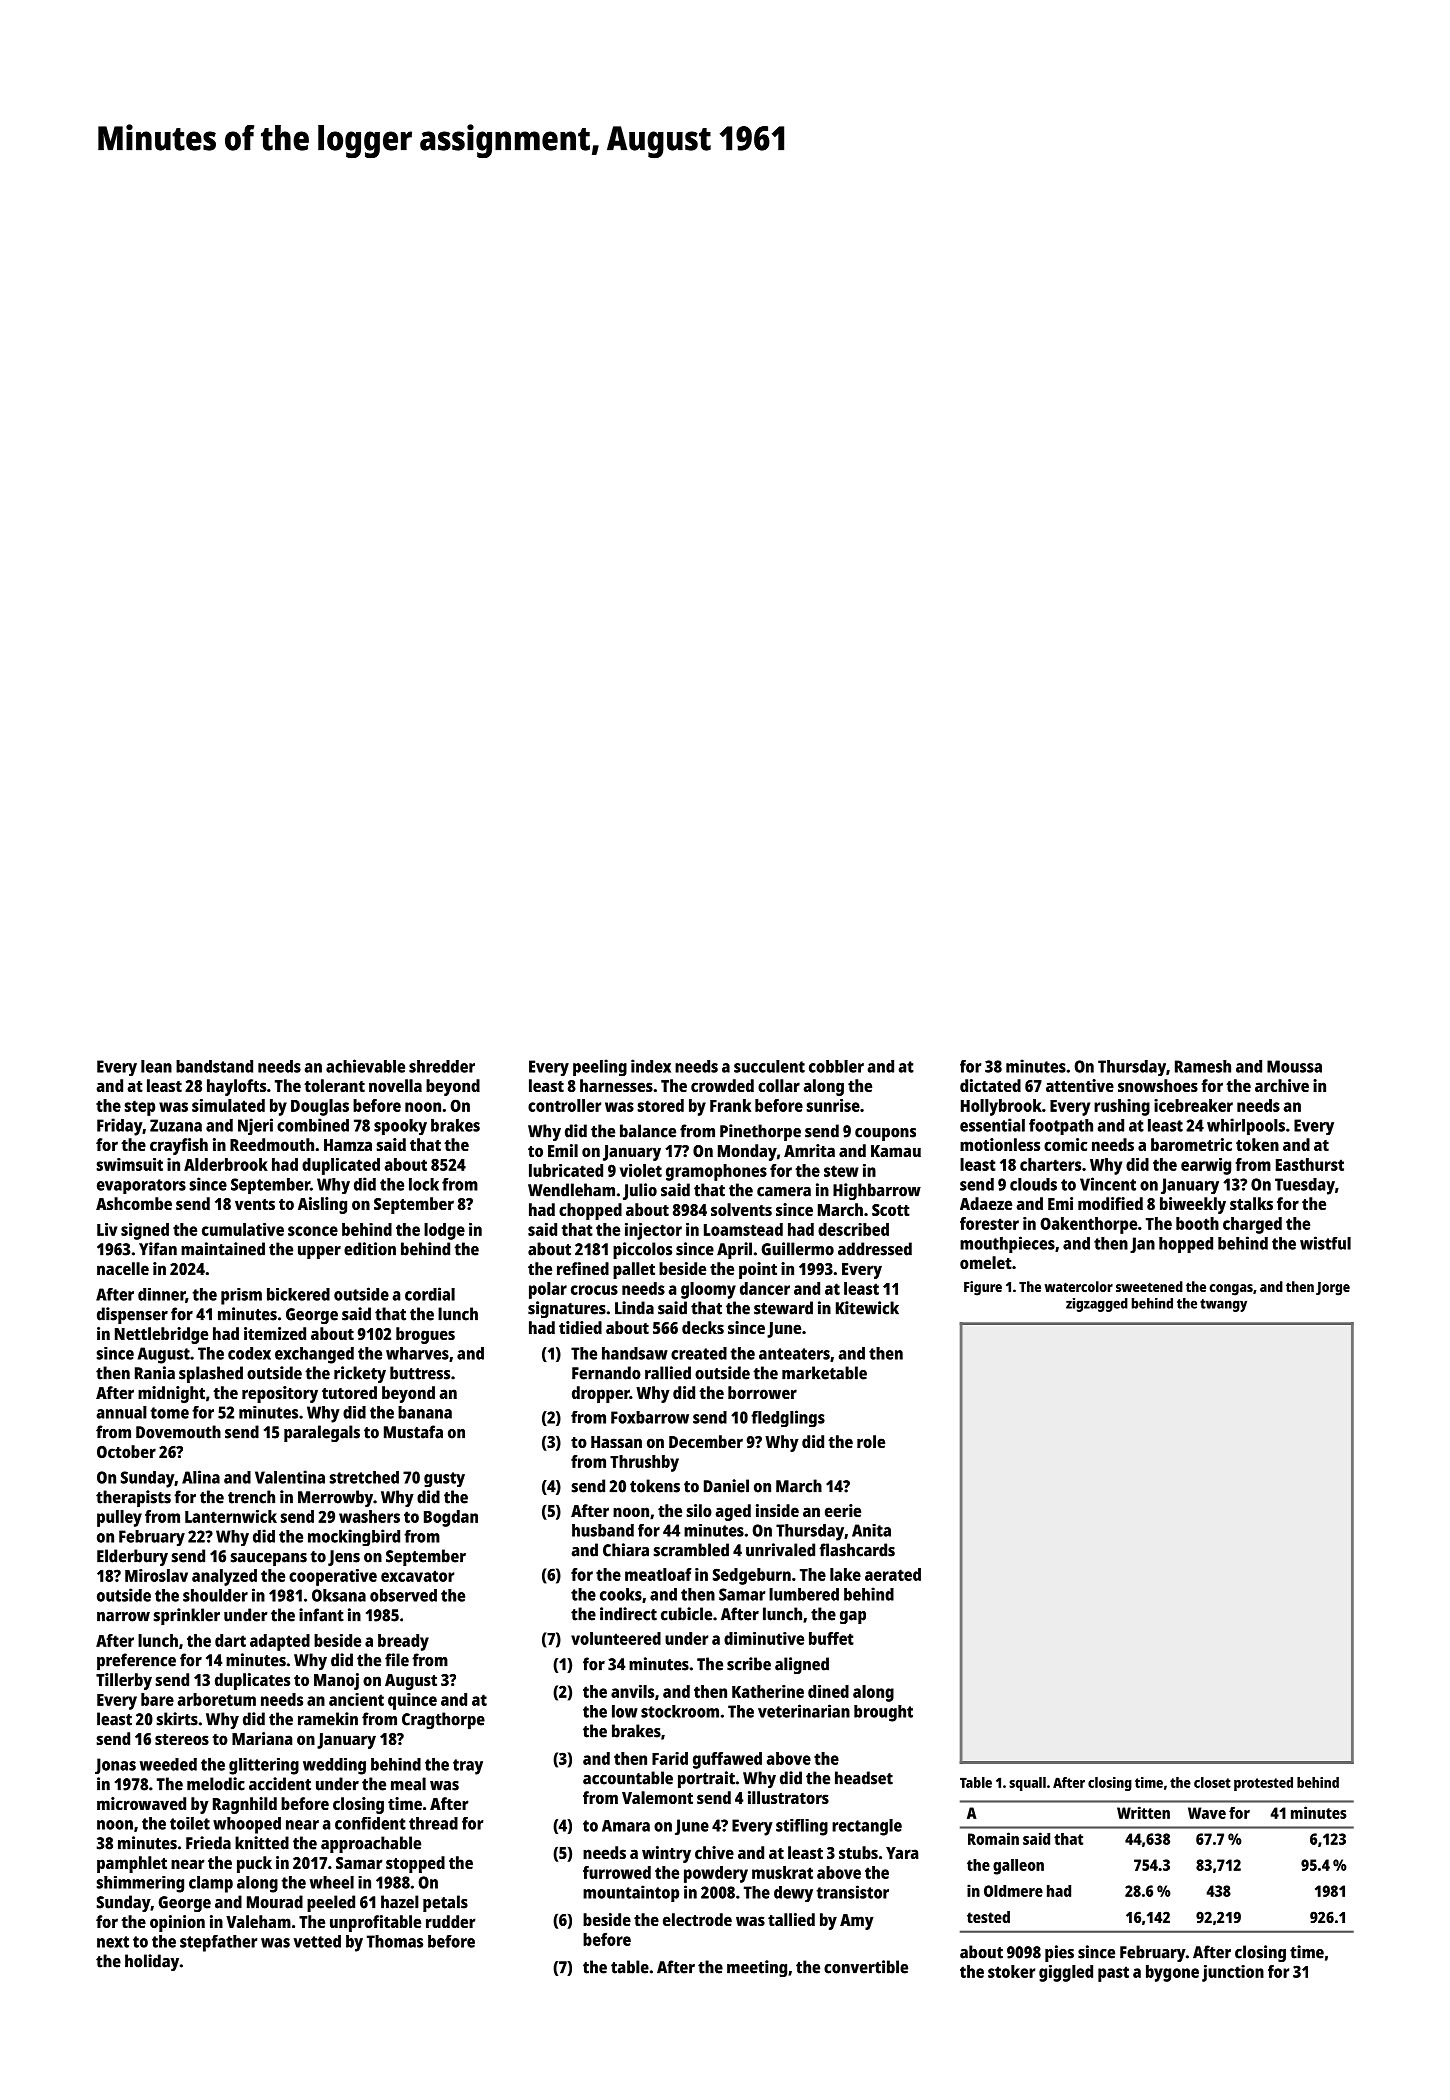 This document has width=1450, height=2100. What do you see at coordinates (130, 1164) in the document?
I see `swimsuit` at bounding box center [130, 1164].
